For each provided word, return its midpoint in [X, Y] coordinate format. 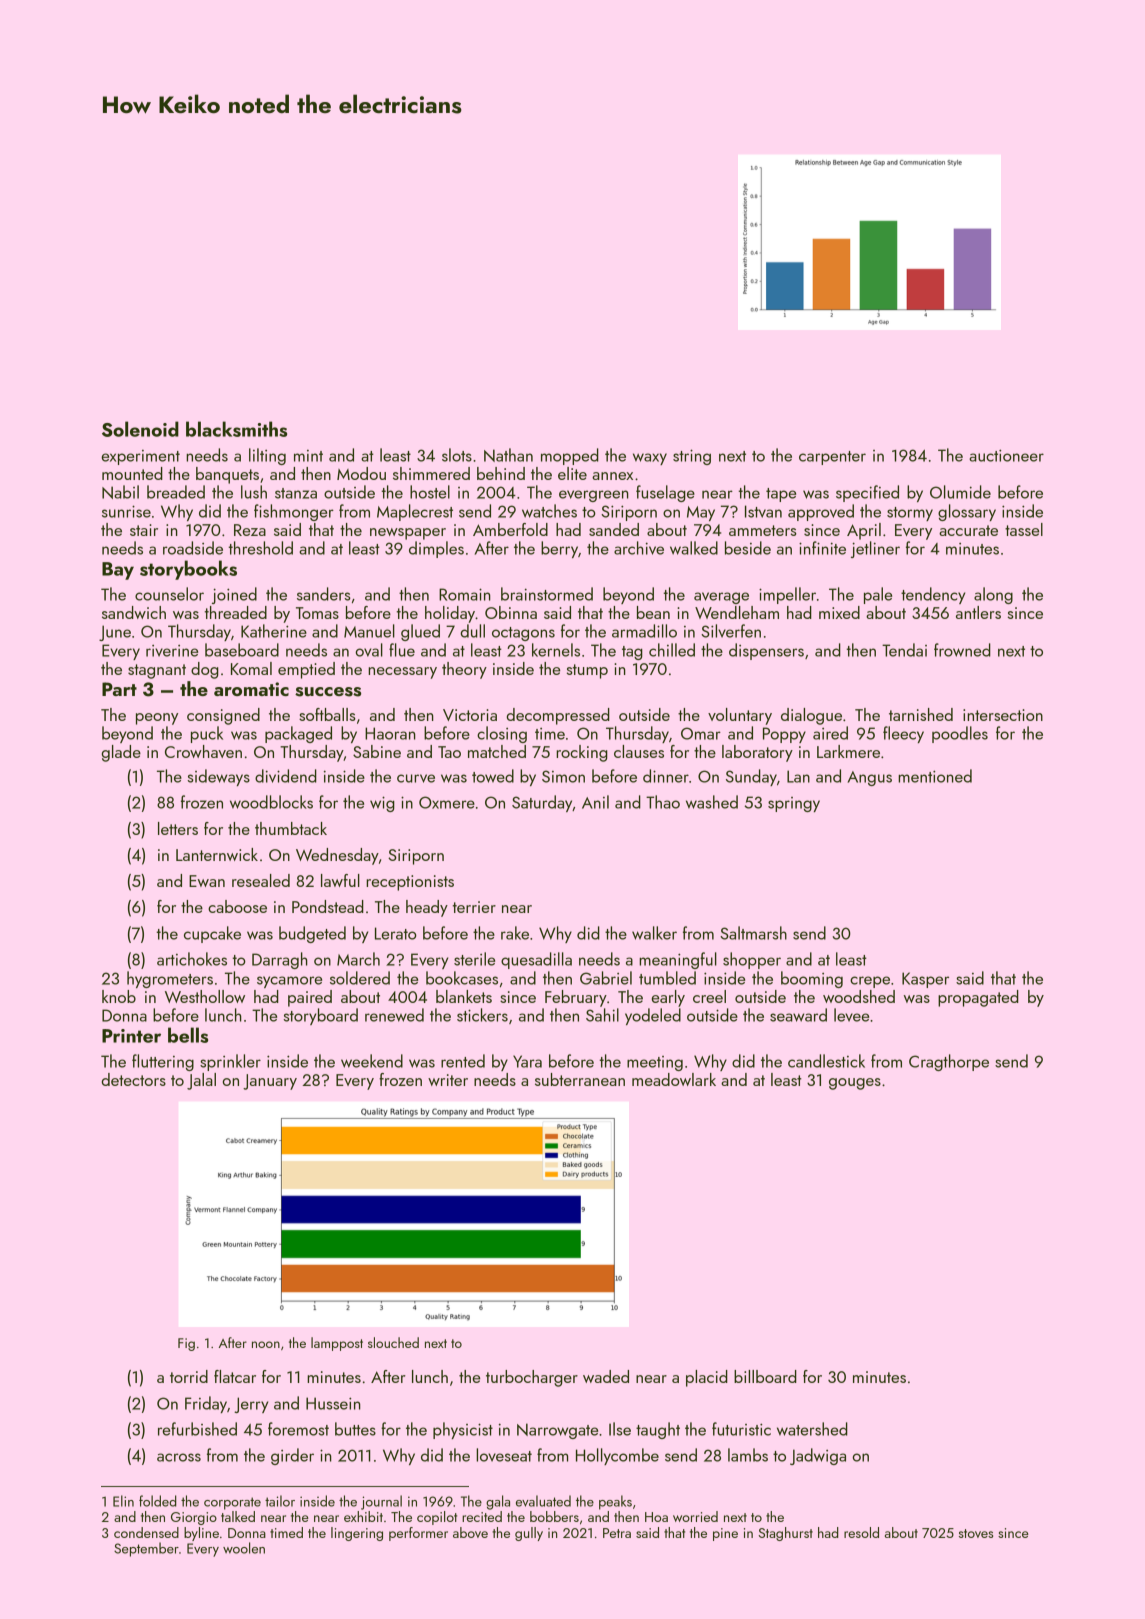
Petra [617, 1533]
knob [119, 996]
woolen [244, 1548]
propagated [978, 998]
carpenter [832, 458]
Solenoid [140, 429]
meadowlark [674, 1079]
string [692, 457]
